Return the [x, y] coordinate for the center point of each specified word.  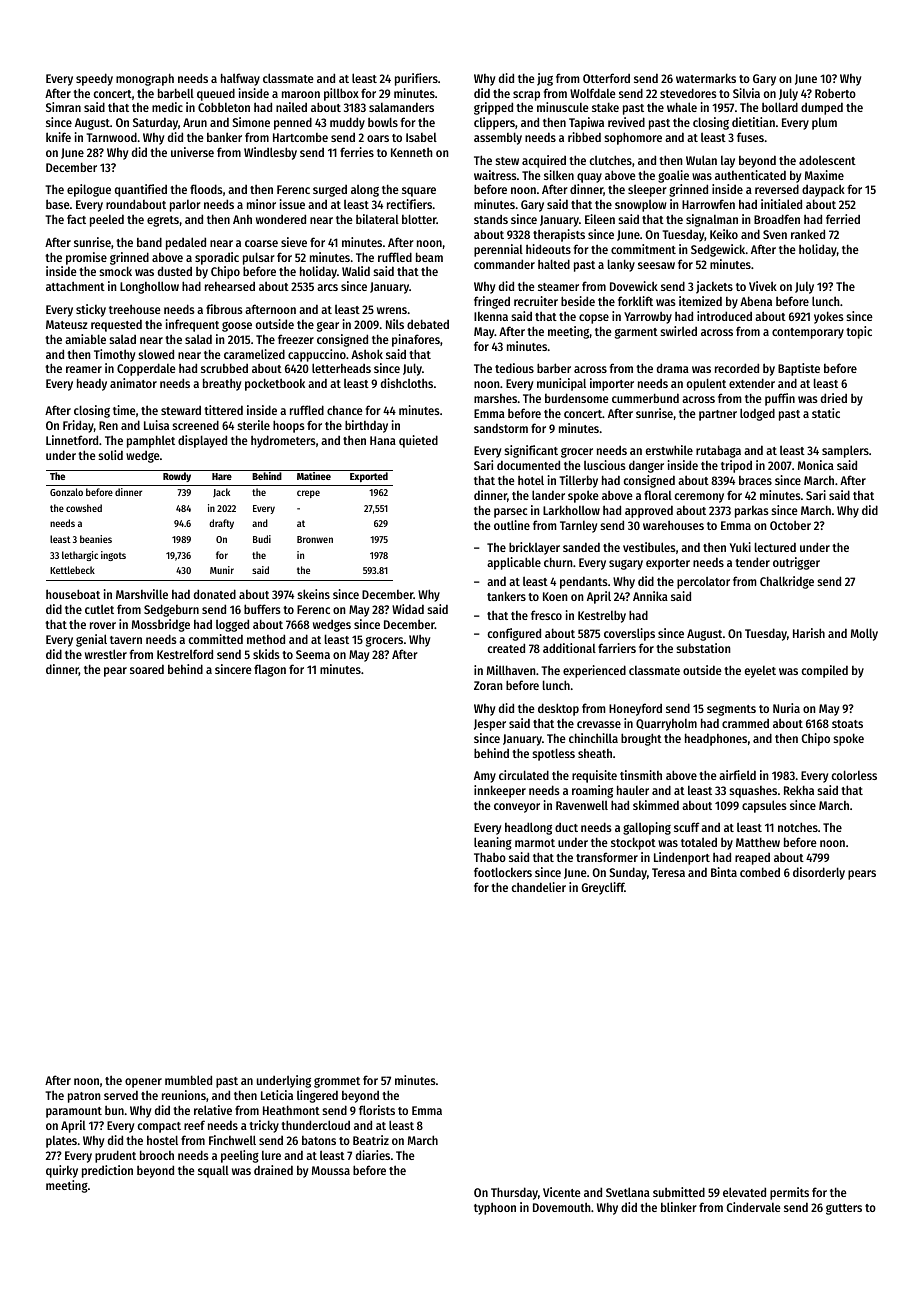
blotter [419, 219]
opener [143, 1083]
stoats [847, 724]
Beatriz [371, 1140]
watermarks [706, 78]
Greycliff [603, 888]
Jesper [490, 725]
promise [86, 258]
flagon [270, 670]
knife [58, 137]
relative [213, 1110]
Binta [724, 872]
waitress [495, 175]
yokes [829, 317]
